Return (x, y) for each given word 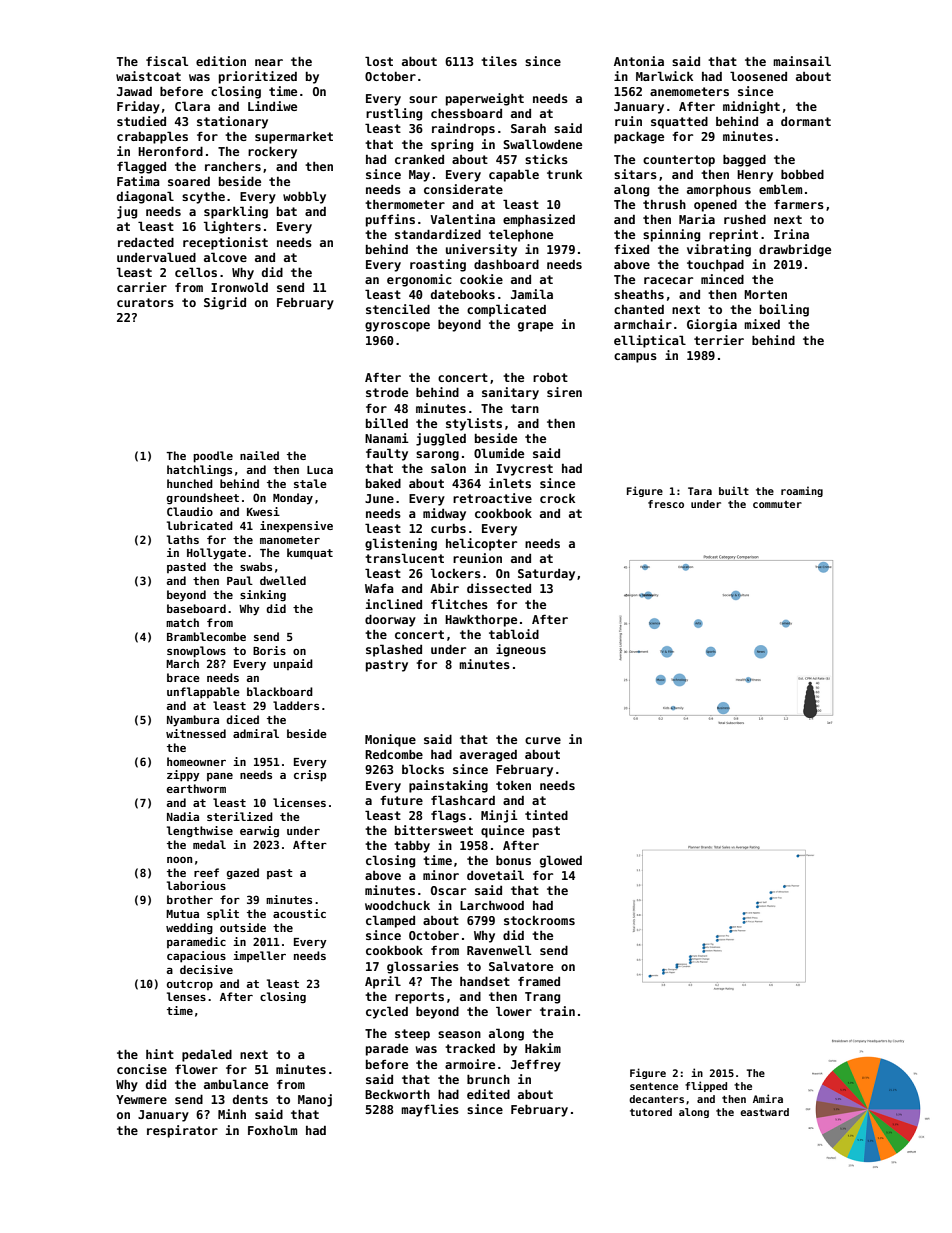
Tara (700, 491)
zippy (183, 776)
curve (543, 740)
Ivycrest (524, 470)
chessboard (466, 113)
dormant (806, 121)
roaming (802, 491)
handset (485, 981)
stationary (232, 122)
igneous (521, 650)
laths (183, 539)
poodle (213, 457)
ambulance (236, 1084)
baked (383, 483)
